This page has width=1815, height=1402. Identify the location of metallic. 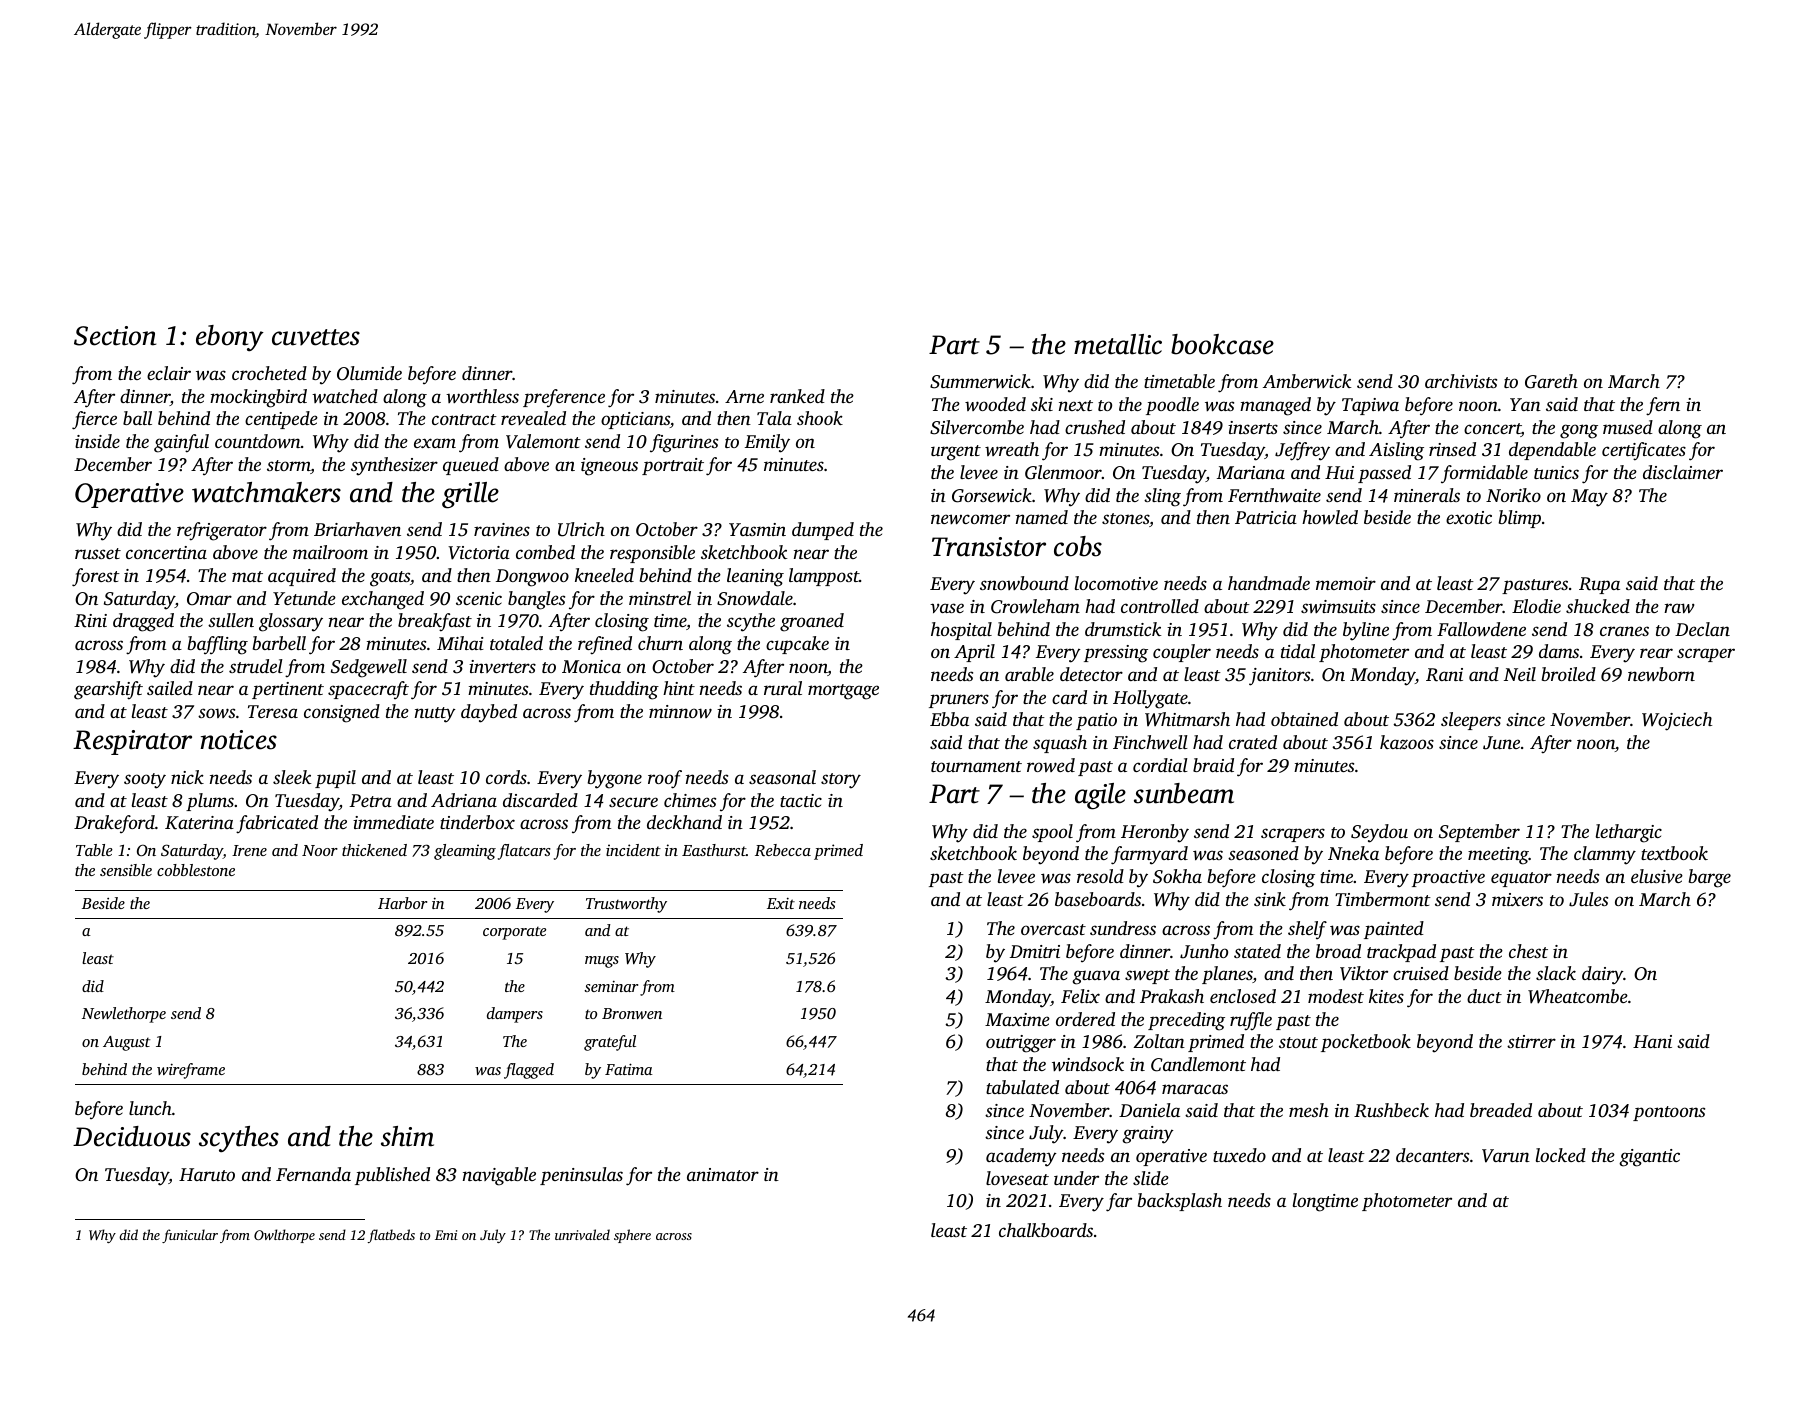
(1118, 344).
